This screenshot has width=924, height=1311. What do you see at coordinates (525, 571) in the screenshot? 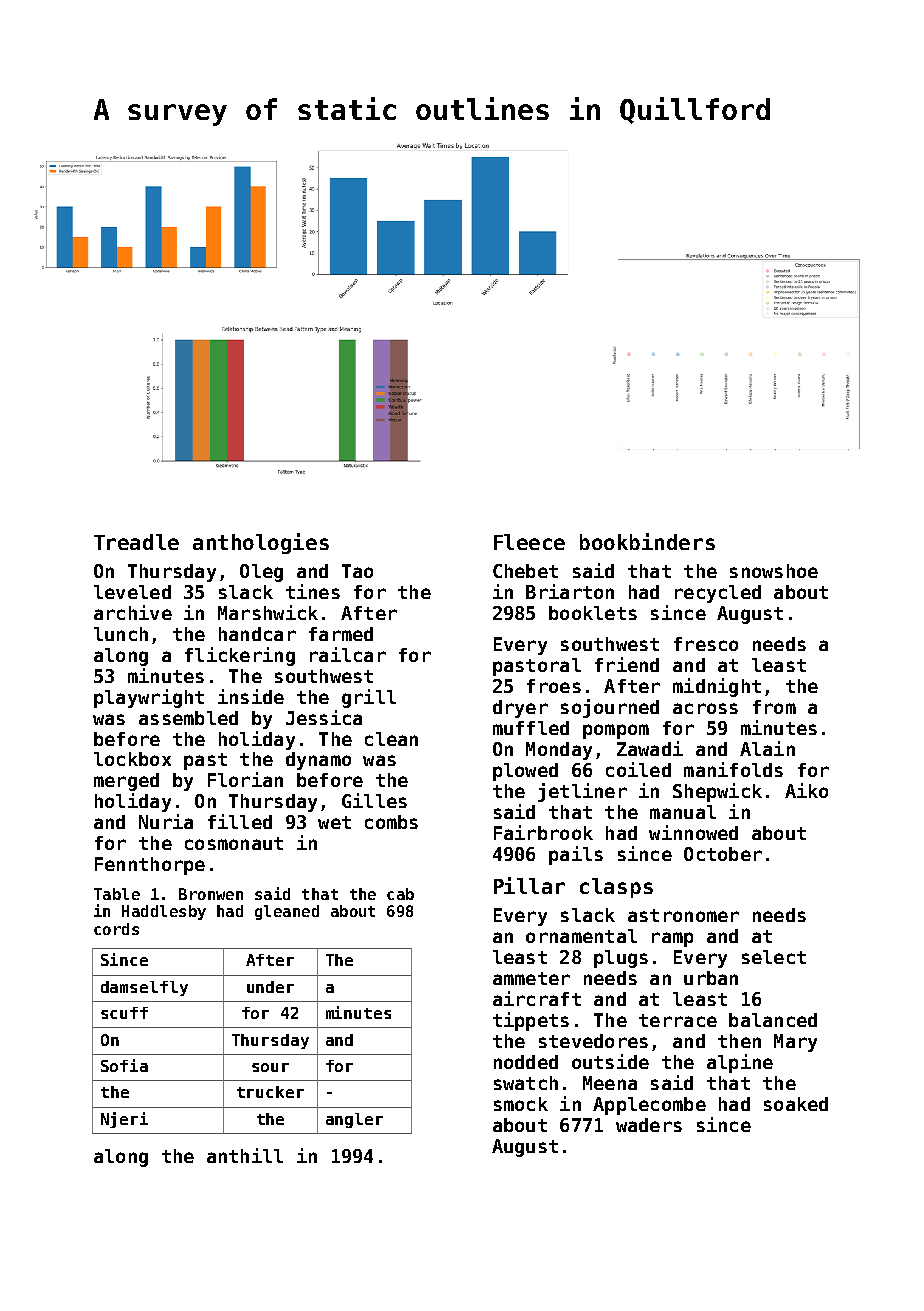
I see `Chebet` at bounding box center [525, 571].
